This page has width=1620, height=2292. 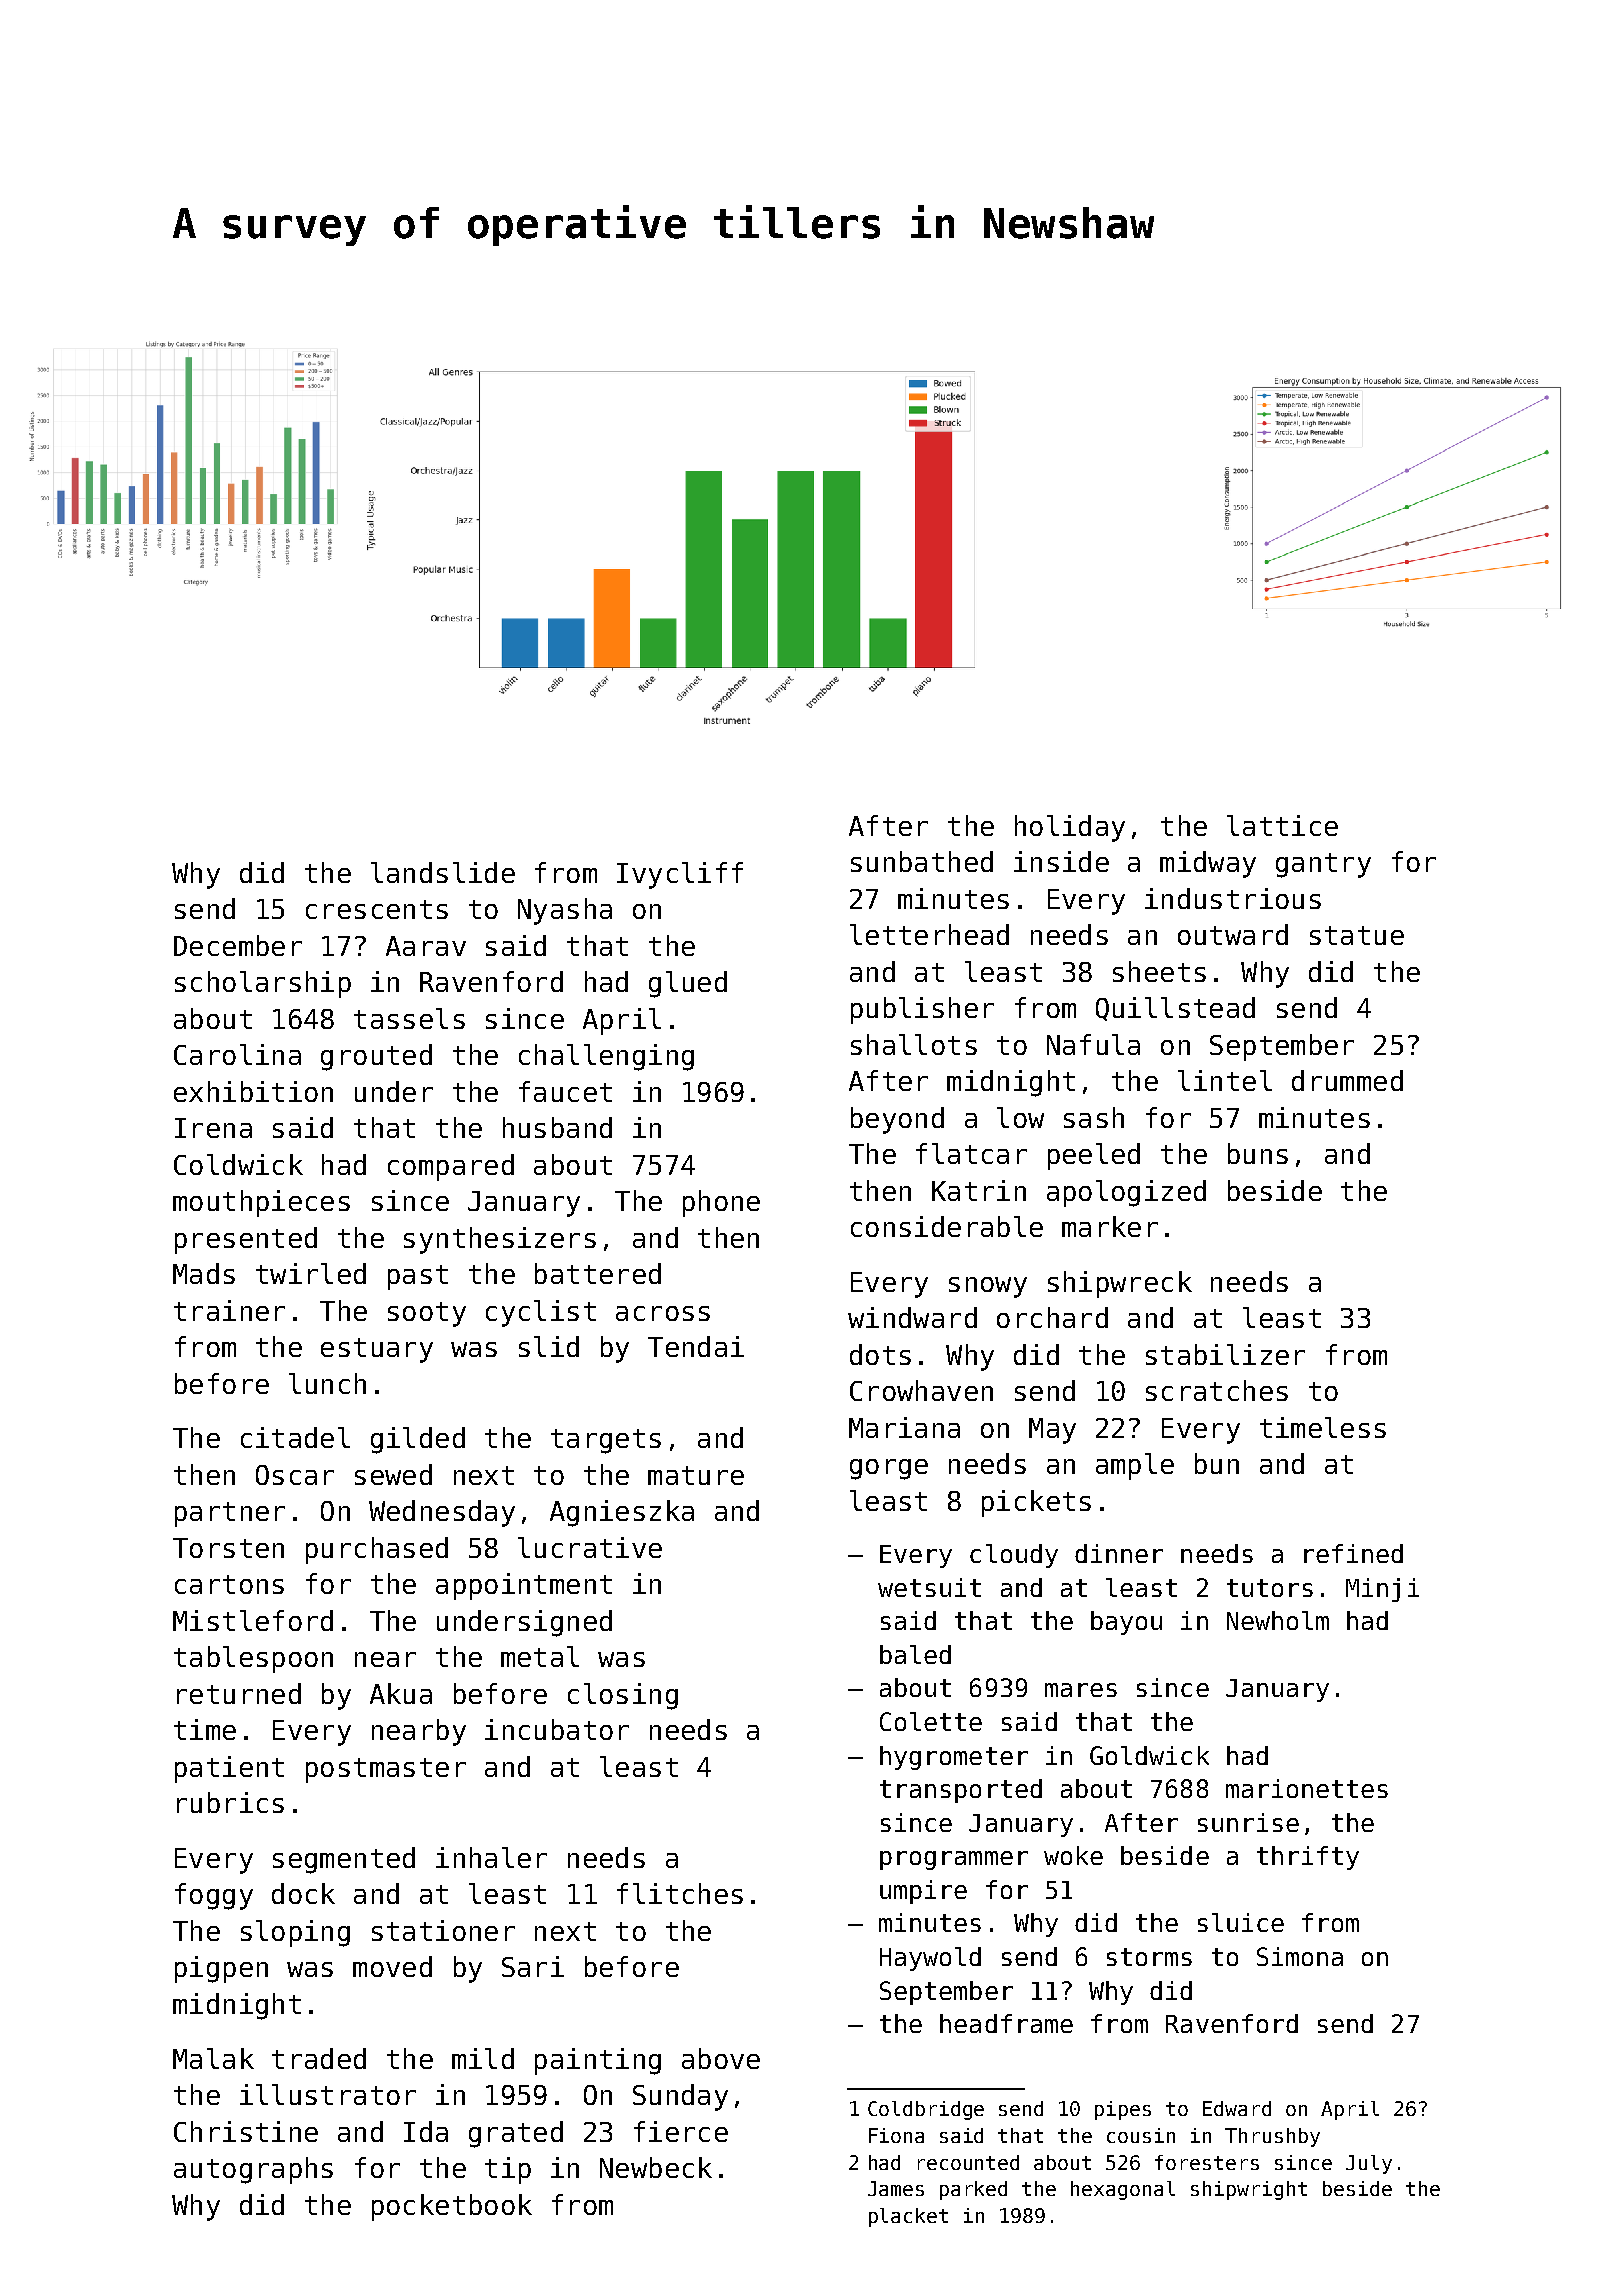 I want to click on scholarship, so click(x=263, y=984).
